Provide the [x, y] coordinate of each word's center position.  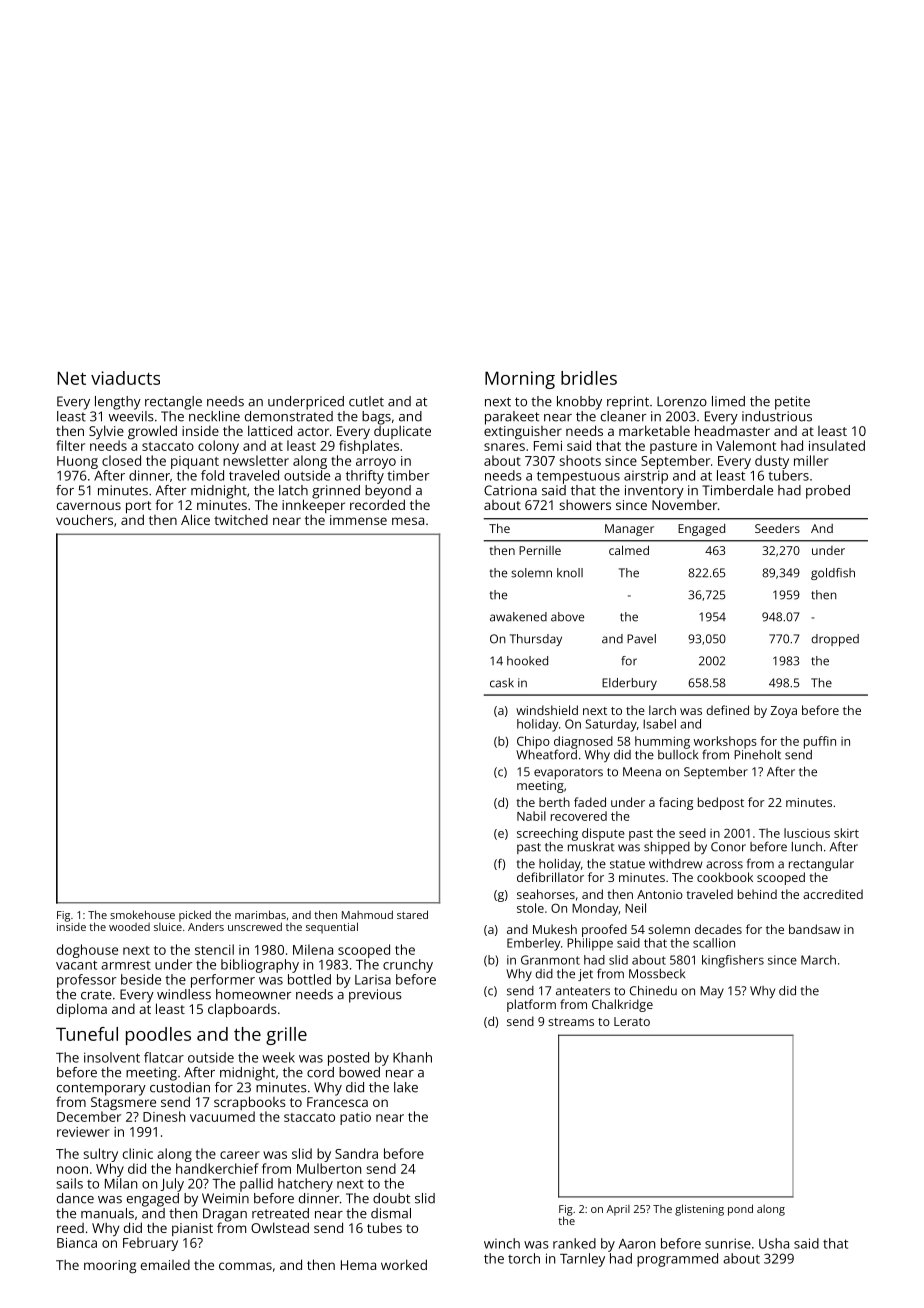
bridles [589, 378]
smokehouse [142, 914]
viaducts [125, 378]
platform [531, 1005]
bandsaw [814, 929]
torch [524, 1258]
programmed [677, 1260]
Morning [520, 380]
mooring [110, 1266]
